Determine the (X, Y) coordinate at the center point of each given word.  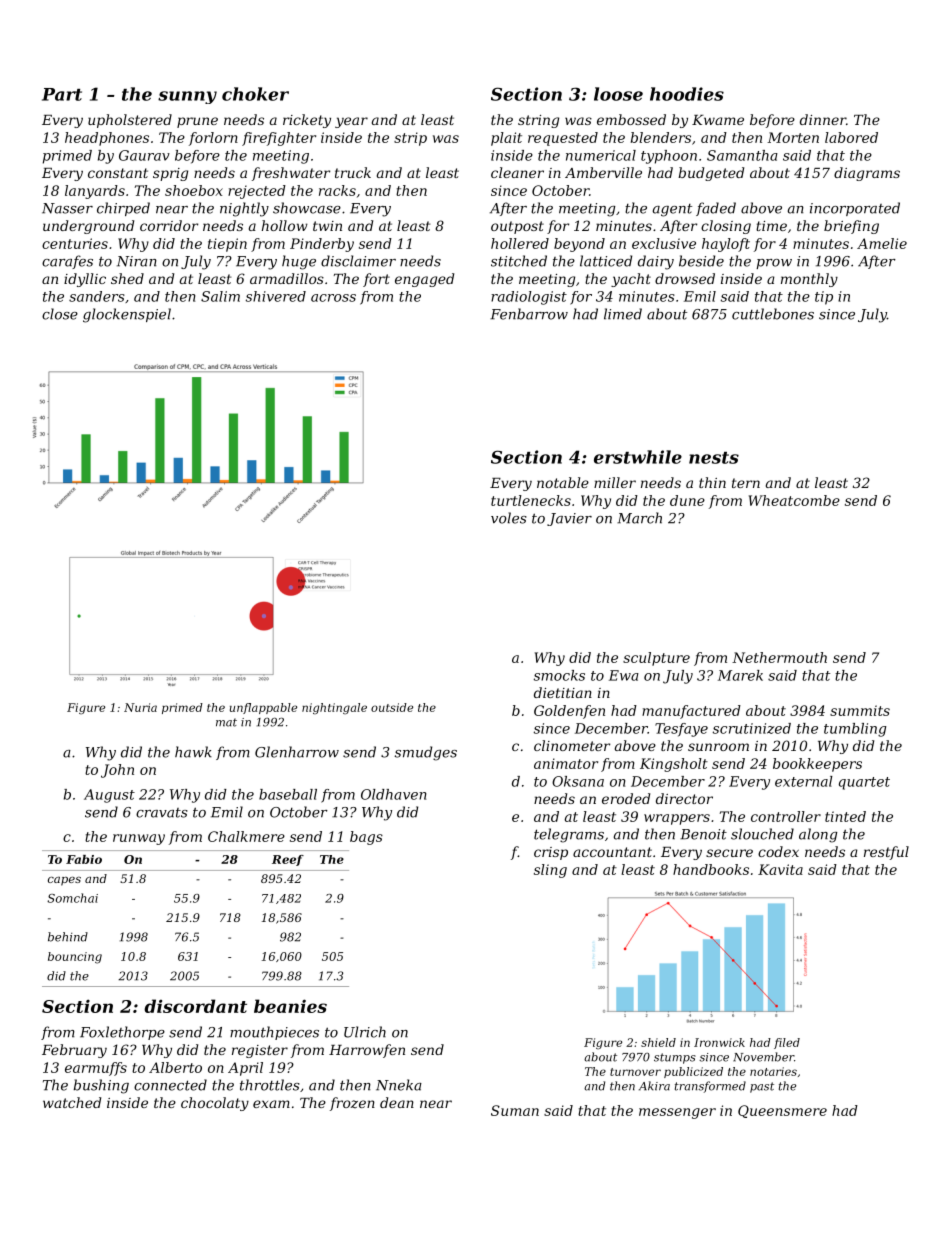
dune (687, 500)
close (60, 314)
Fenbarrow (529, 314)
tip (824, 298)
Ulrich (365, 1032)
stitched (519, 261)
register (260, 1051)
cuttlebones (773, 314)
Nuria (140, 707)
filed (787, 1043)
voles (509, 518)
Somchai (72, 898)
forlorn (213, 139)
